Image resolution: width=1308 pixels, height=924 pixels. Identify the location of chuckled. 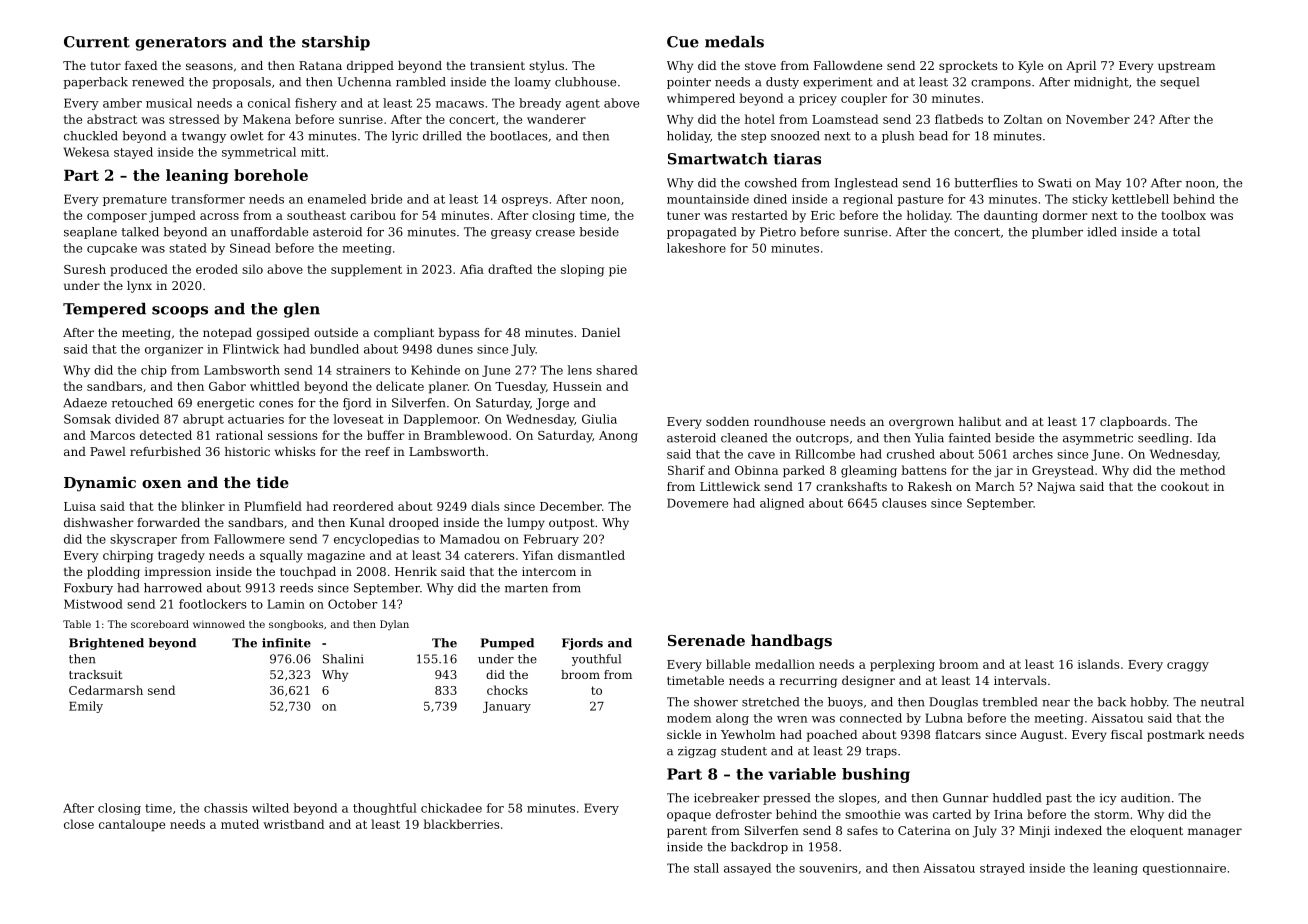
(91, 136).
